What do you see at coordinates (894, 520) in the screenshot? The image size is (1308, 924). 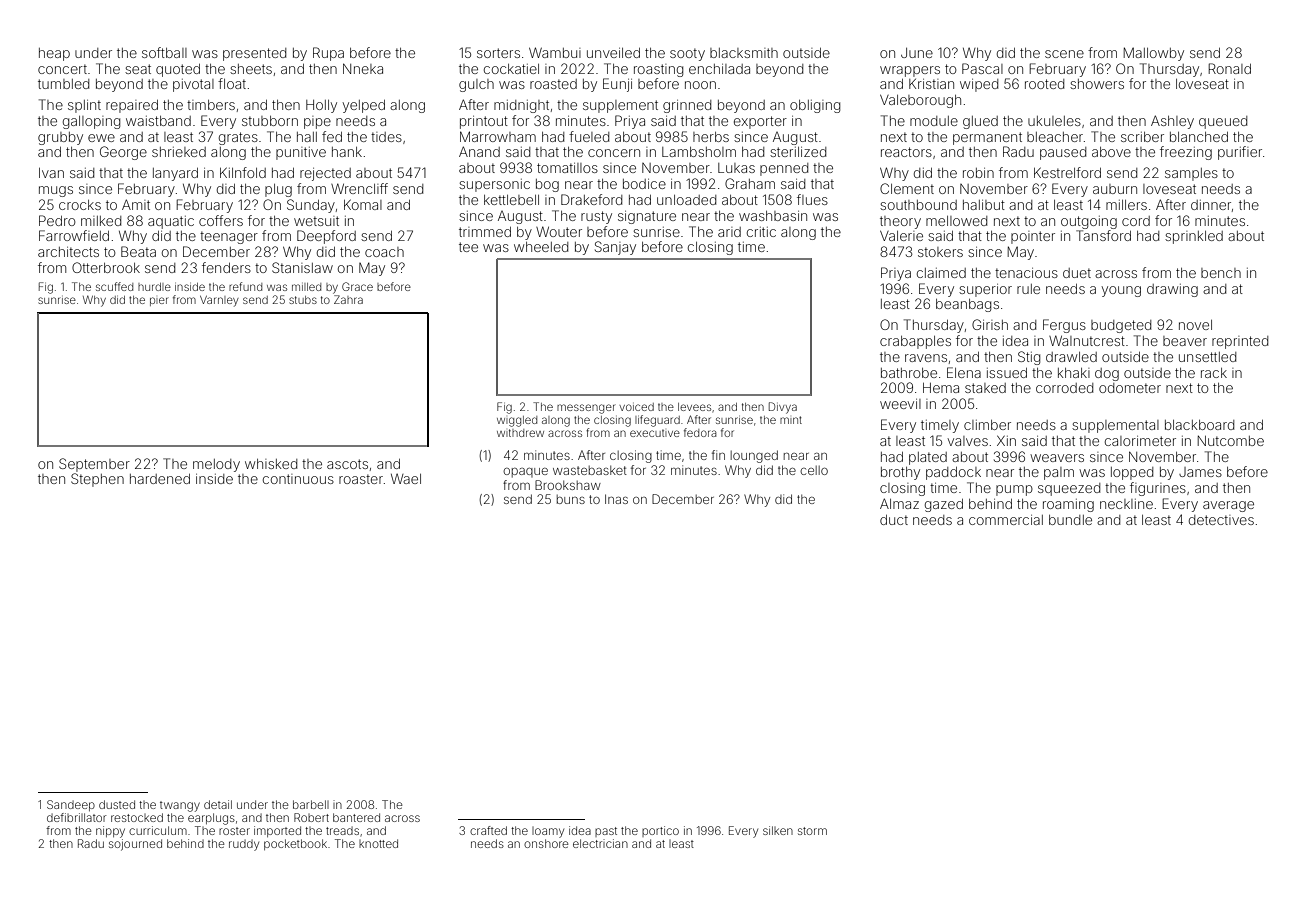 I see `duct` at bounding box center [894, 520].
